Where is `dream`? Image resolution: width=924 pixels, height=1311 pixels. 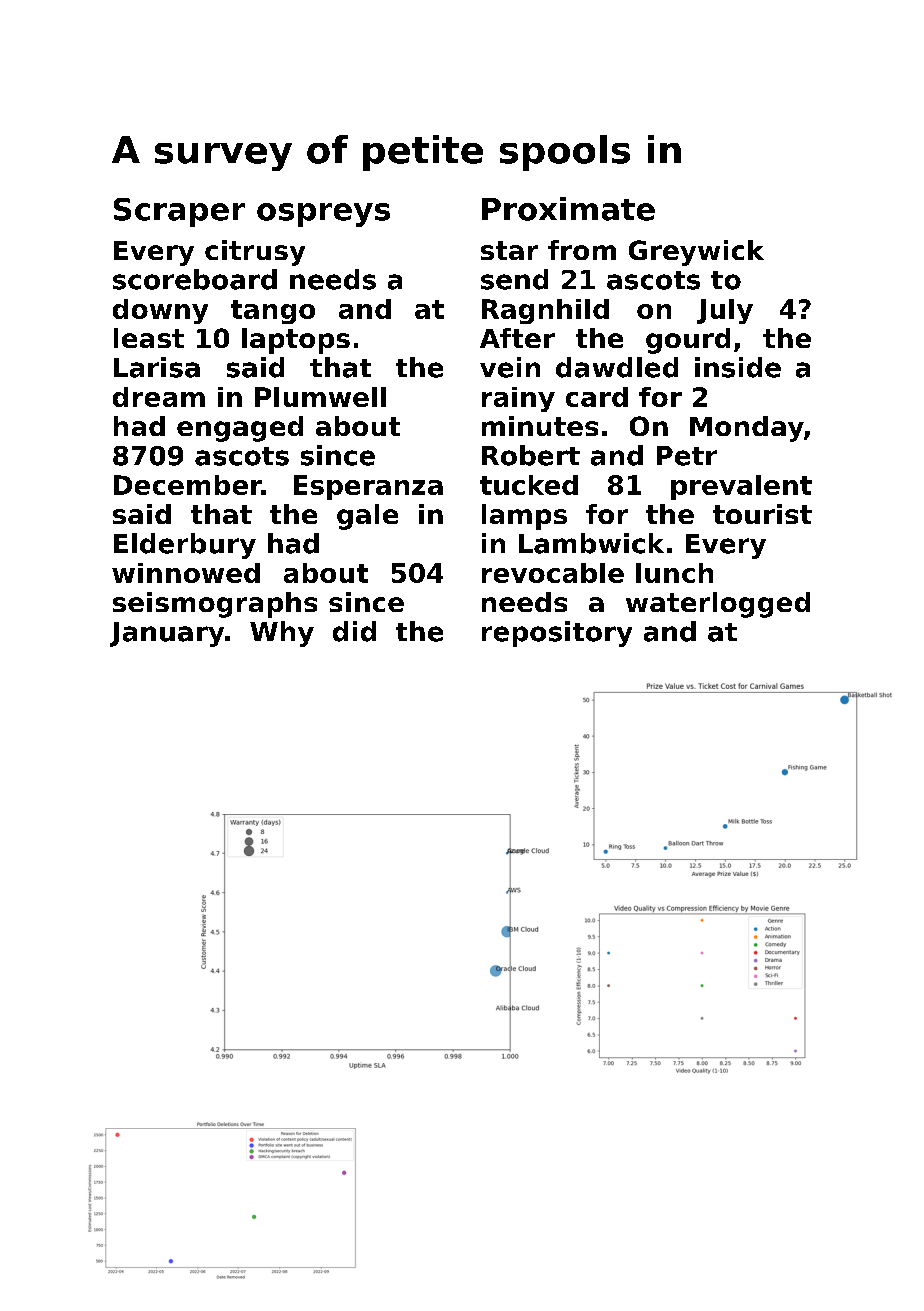
dream is located at coordinates (159, 397).
